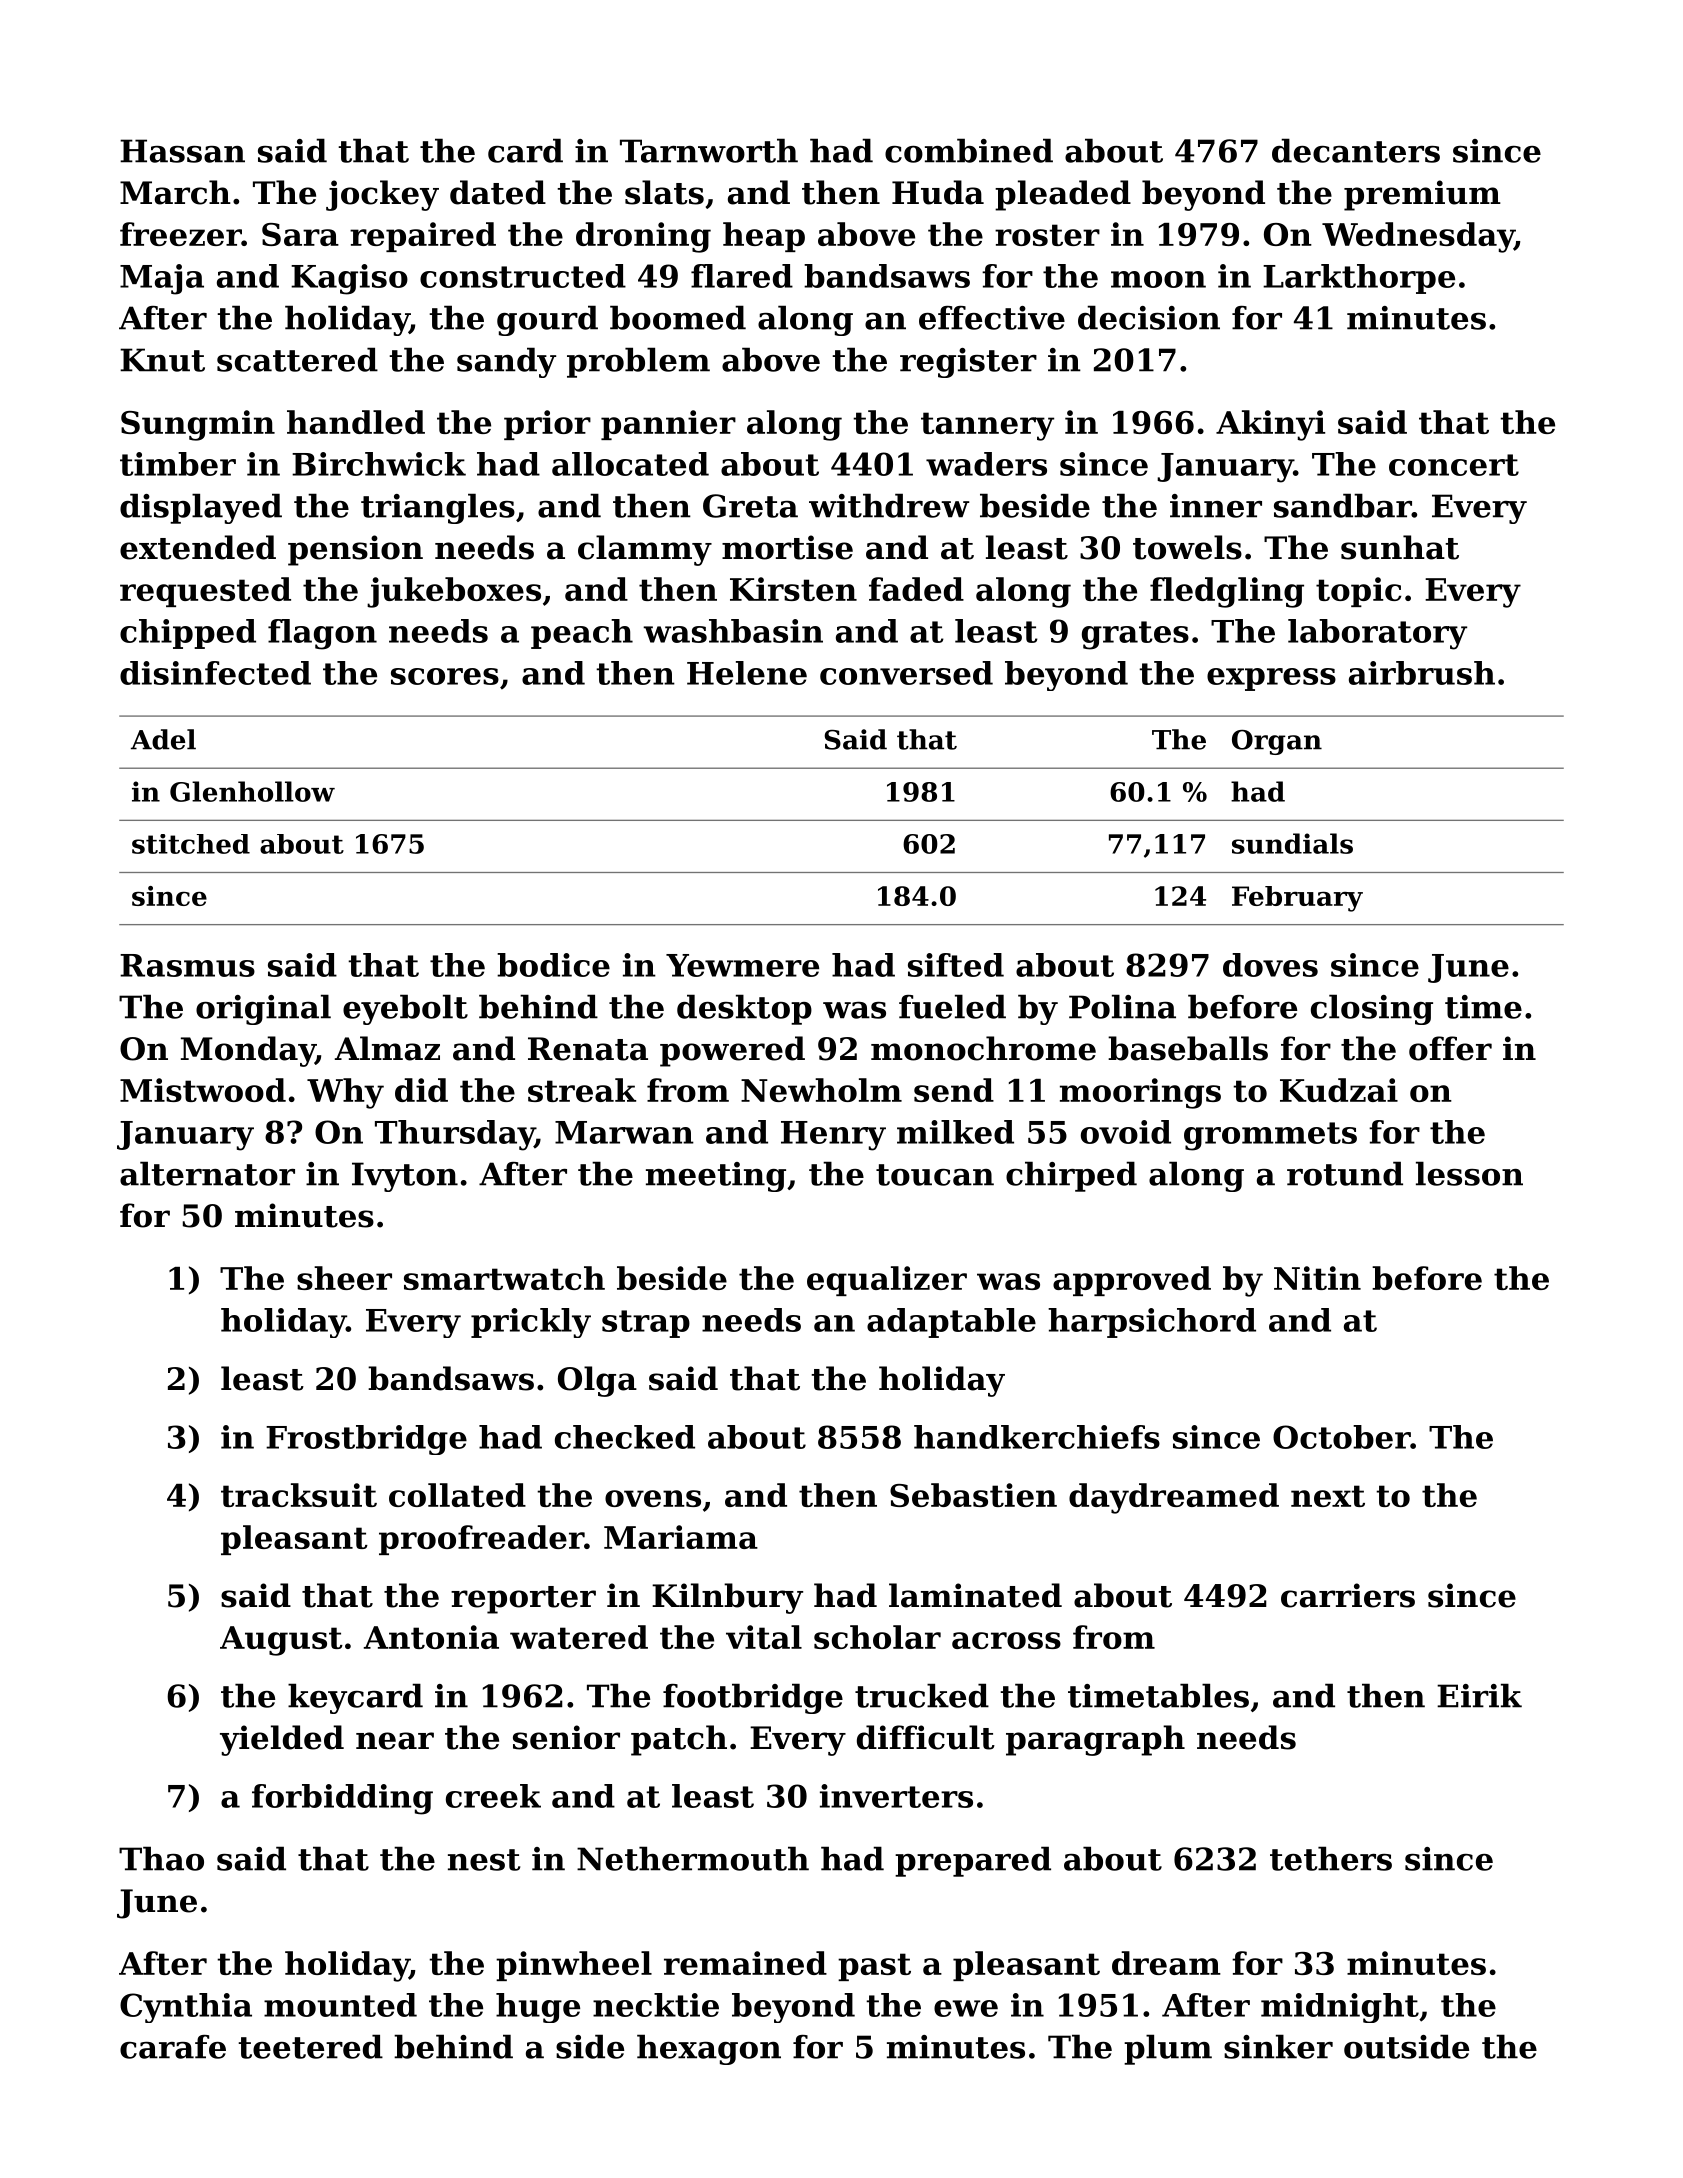 The image size is (1683, 2178). I want to click on Thao, so click(161, 1858).
